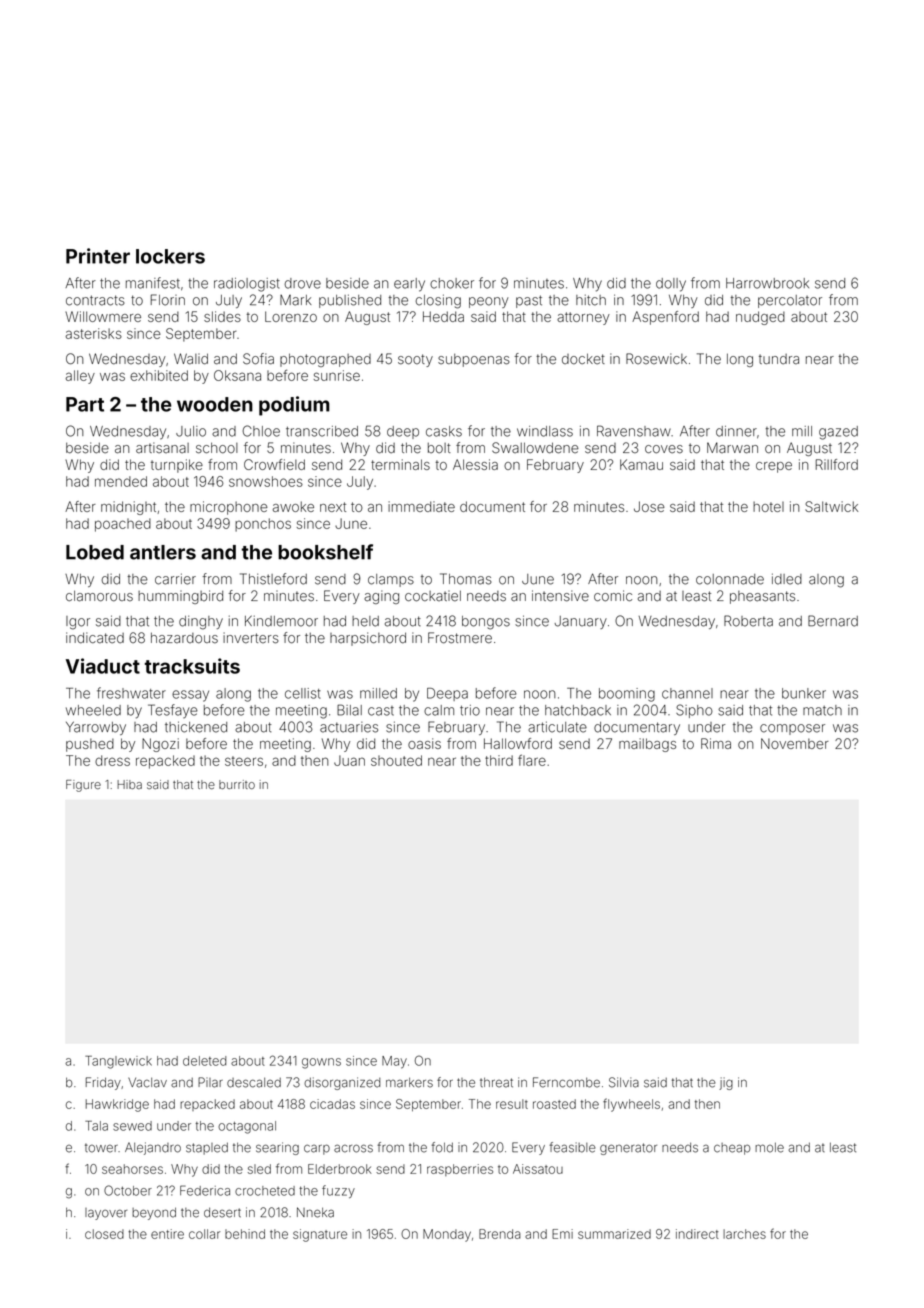 Image resolution: width=924 pixels, height=1308 pixels. I want to click on jig, so click(726, 1083).
